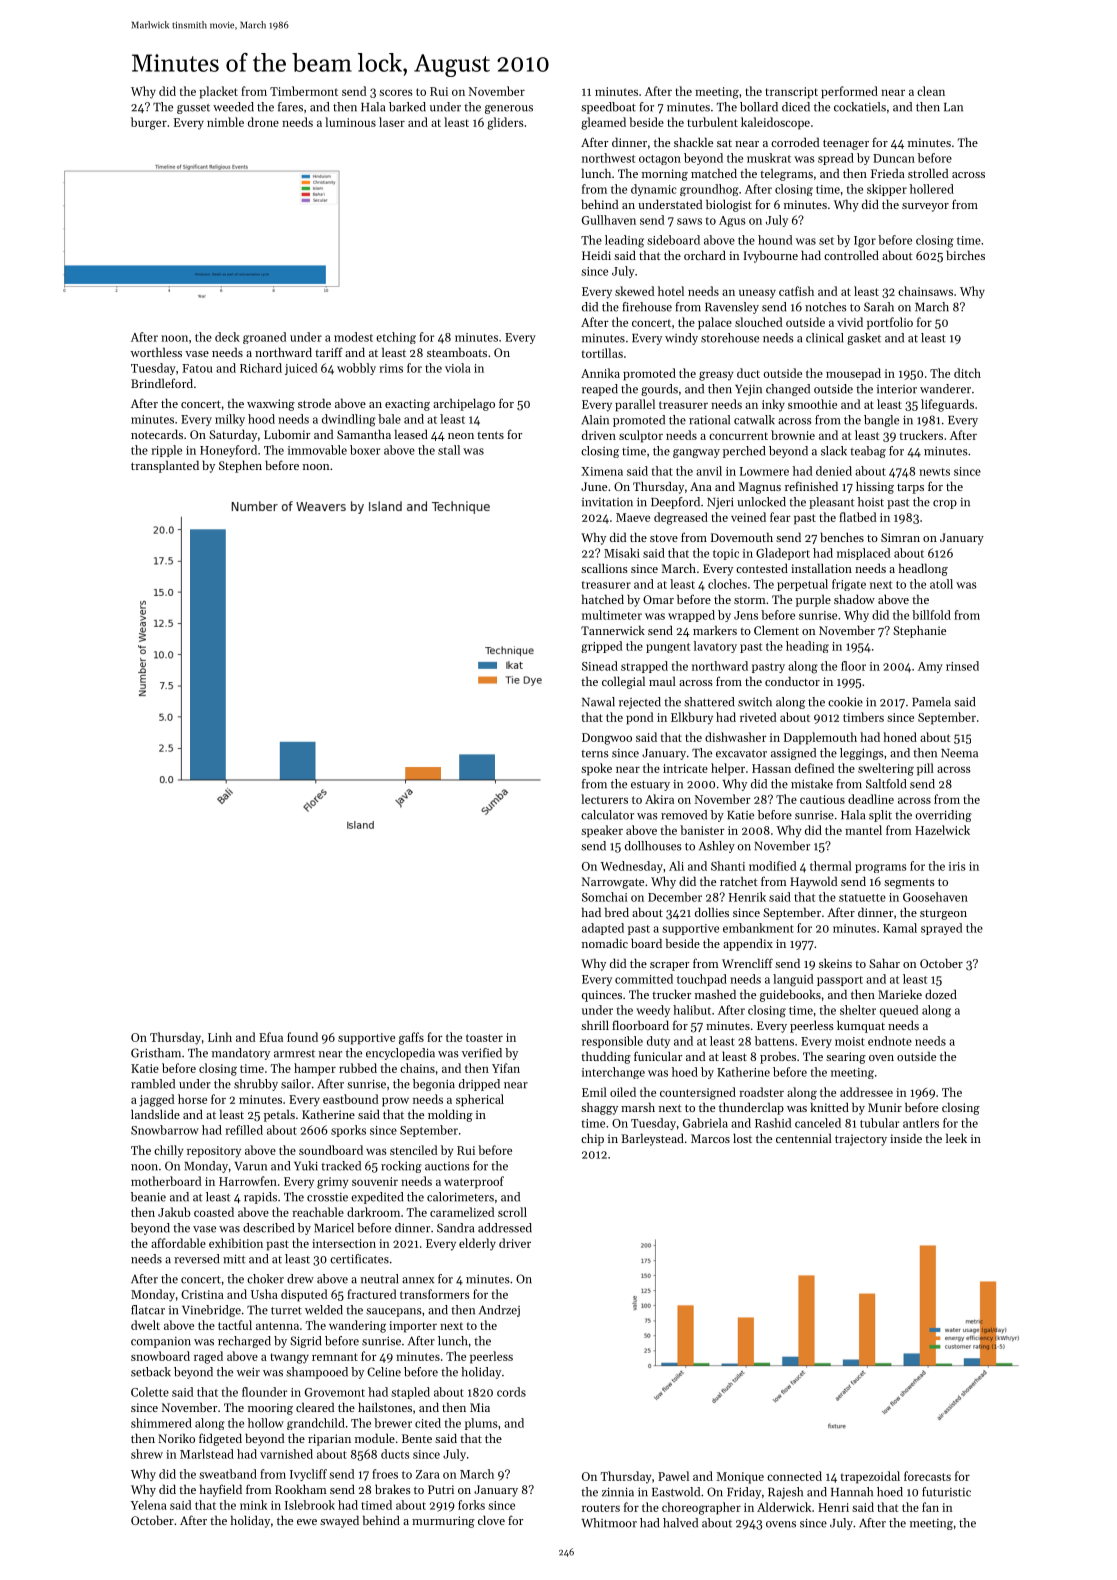 The width and height of the document is (1117, 1580). What do you see at coordinates (149, 123) in the document?
I see `burger` at bounding box center [149, 123].
